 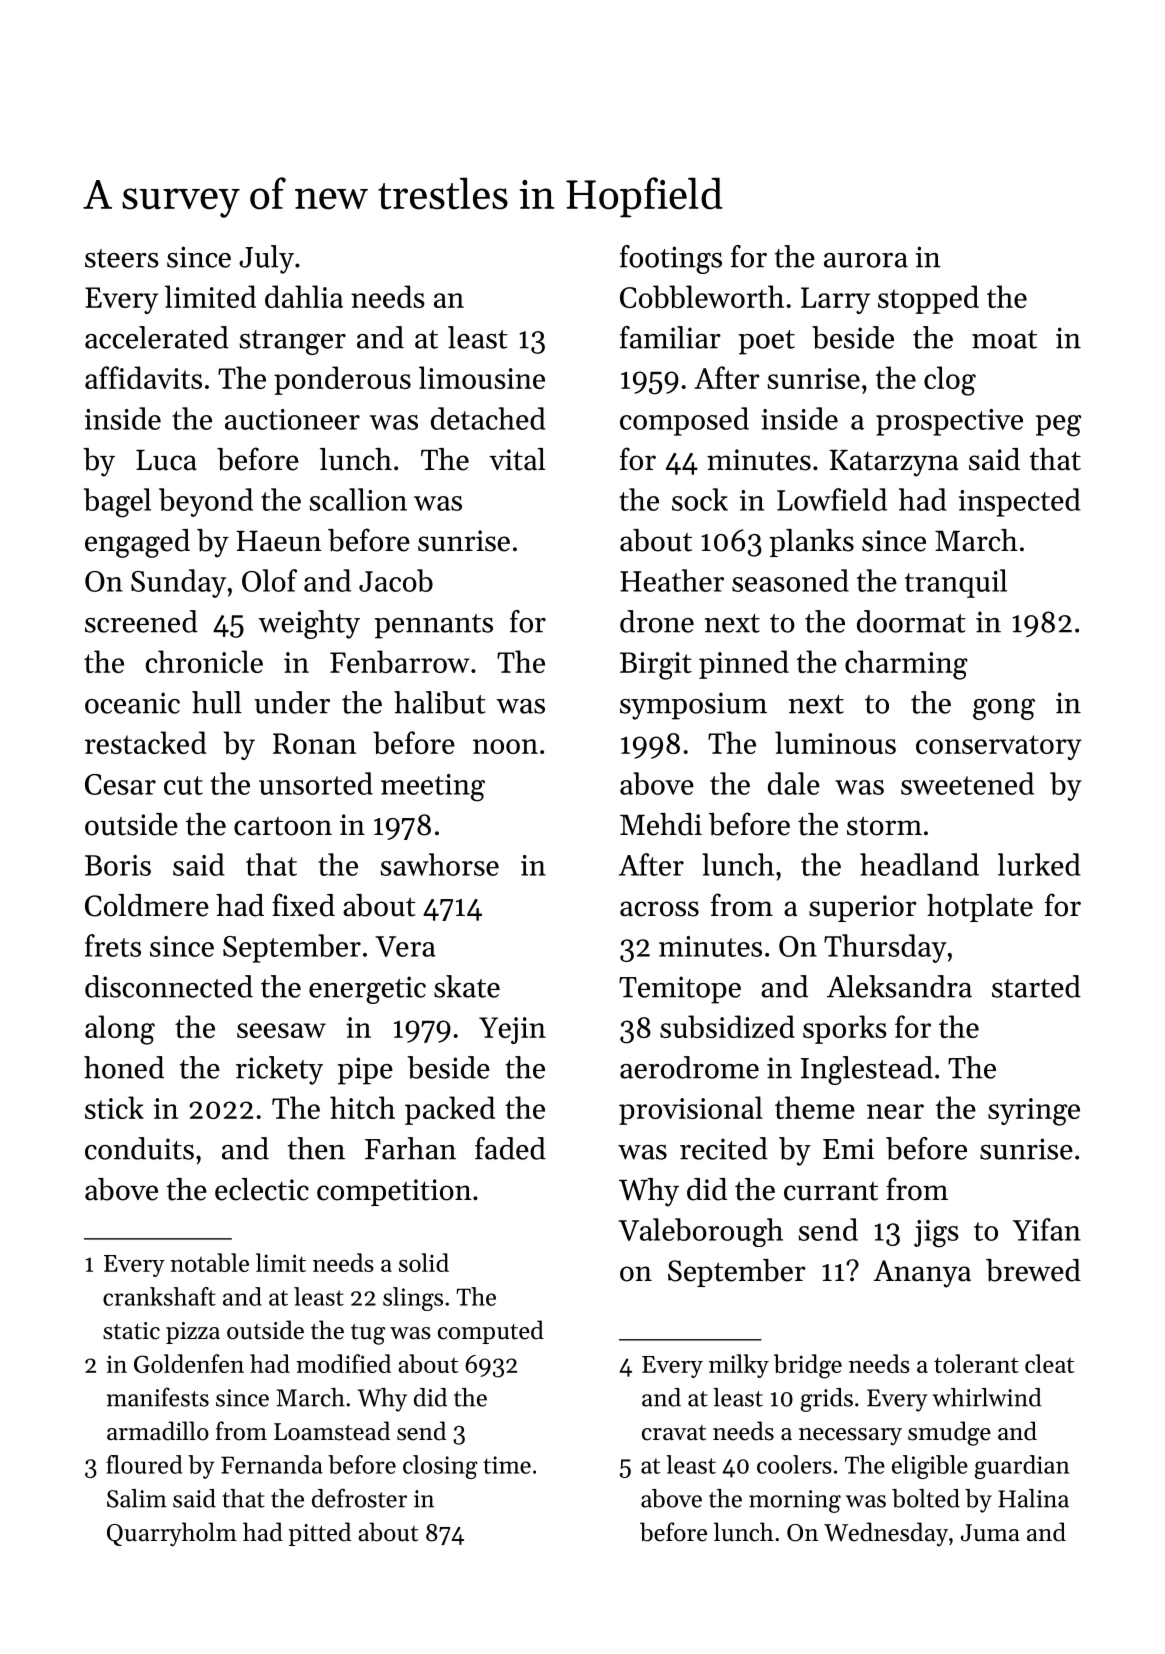 What do you see at coordinates (811, 543) in the screenshot?
I see `planks` at bounding box center [811, 543].
